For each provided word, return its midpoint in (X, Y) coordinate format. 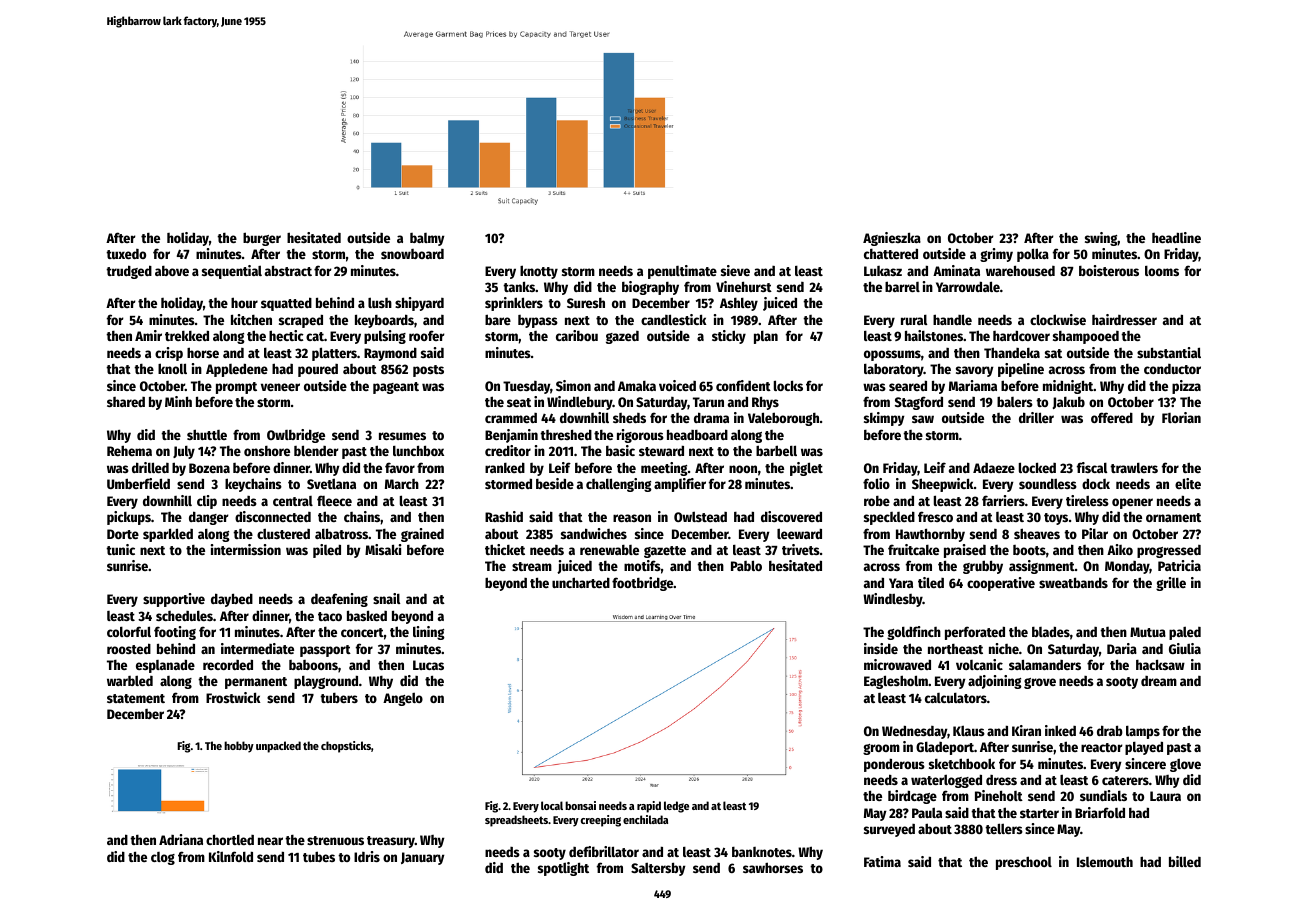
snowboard (412, 254)
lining (429, 633)
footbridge (642, 584)
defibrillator (604, 851)
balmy (427, 239)
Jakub (1069, 403)
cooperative (1001, 584)
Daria (1122, 648)
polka (1033, 255)
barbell (776, 450)
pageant (396, 388)
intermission (246, 549)
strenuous (335, 840)
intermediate (257, 648)
